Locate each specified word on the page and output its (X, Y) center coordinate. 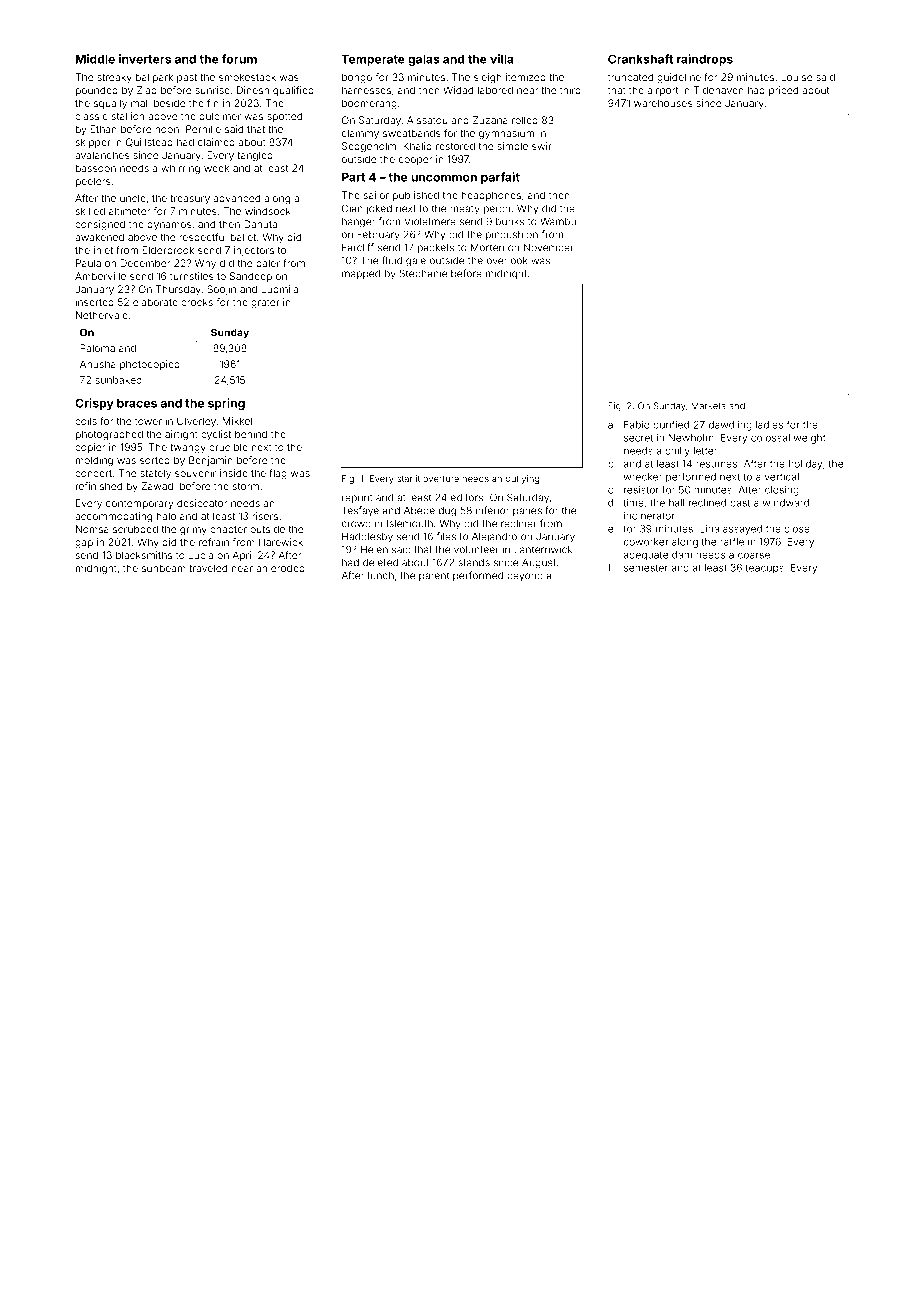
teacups (765, 569)
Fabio (637, 425)
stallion (128, 116)
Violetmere (430, 221)
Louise (796, 77)
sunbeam (164, 568)
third (570, 90)
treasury (190, 199)
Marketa (708, 406)
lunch (381, 575)
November (549, 247)
